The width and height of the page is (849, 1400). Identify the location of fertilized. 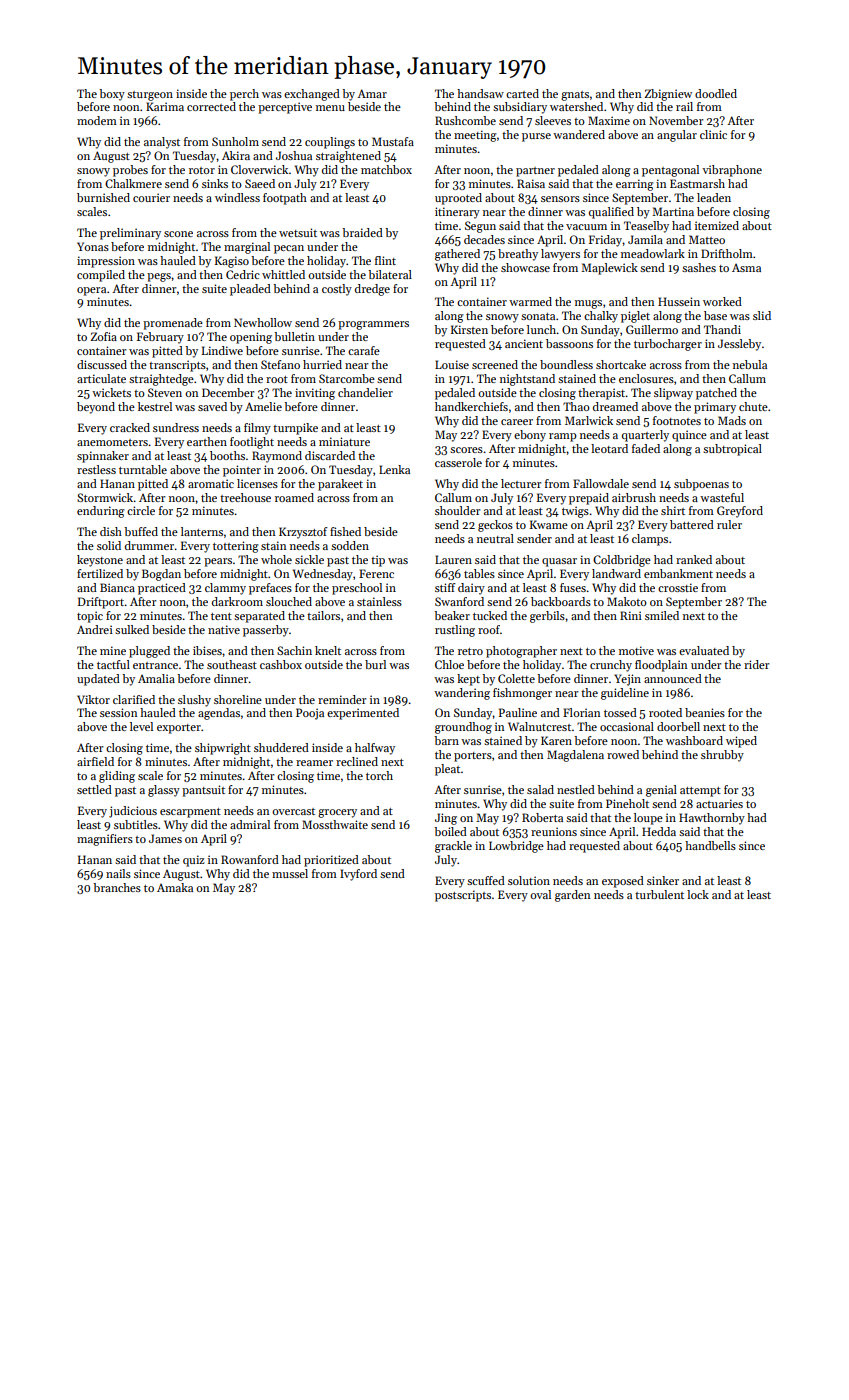
(100, 573).
